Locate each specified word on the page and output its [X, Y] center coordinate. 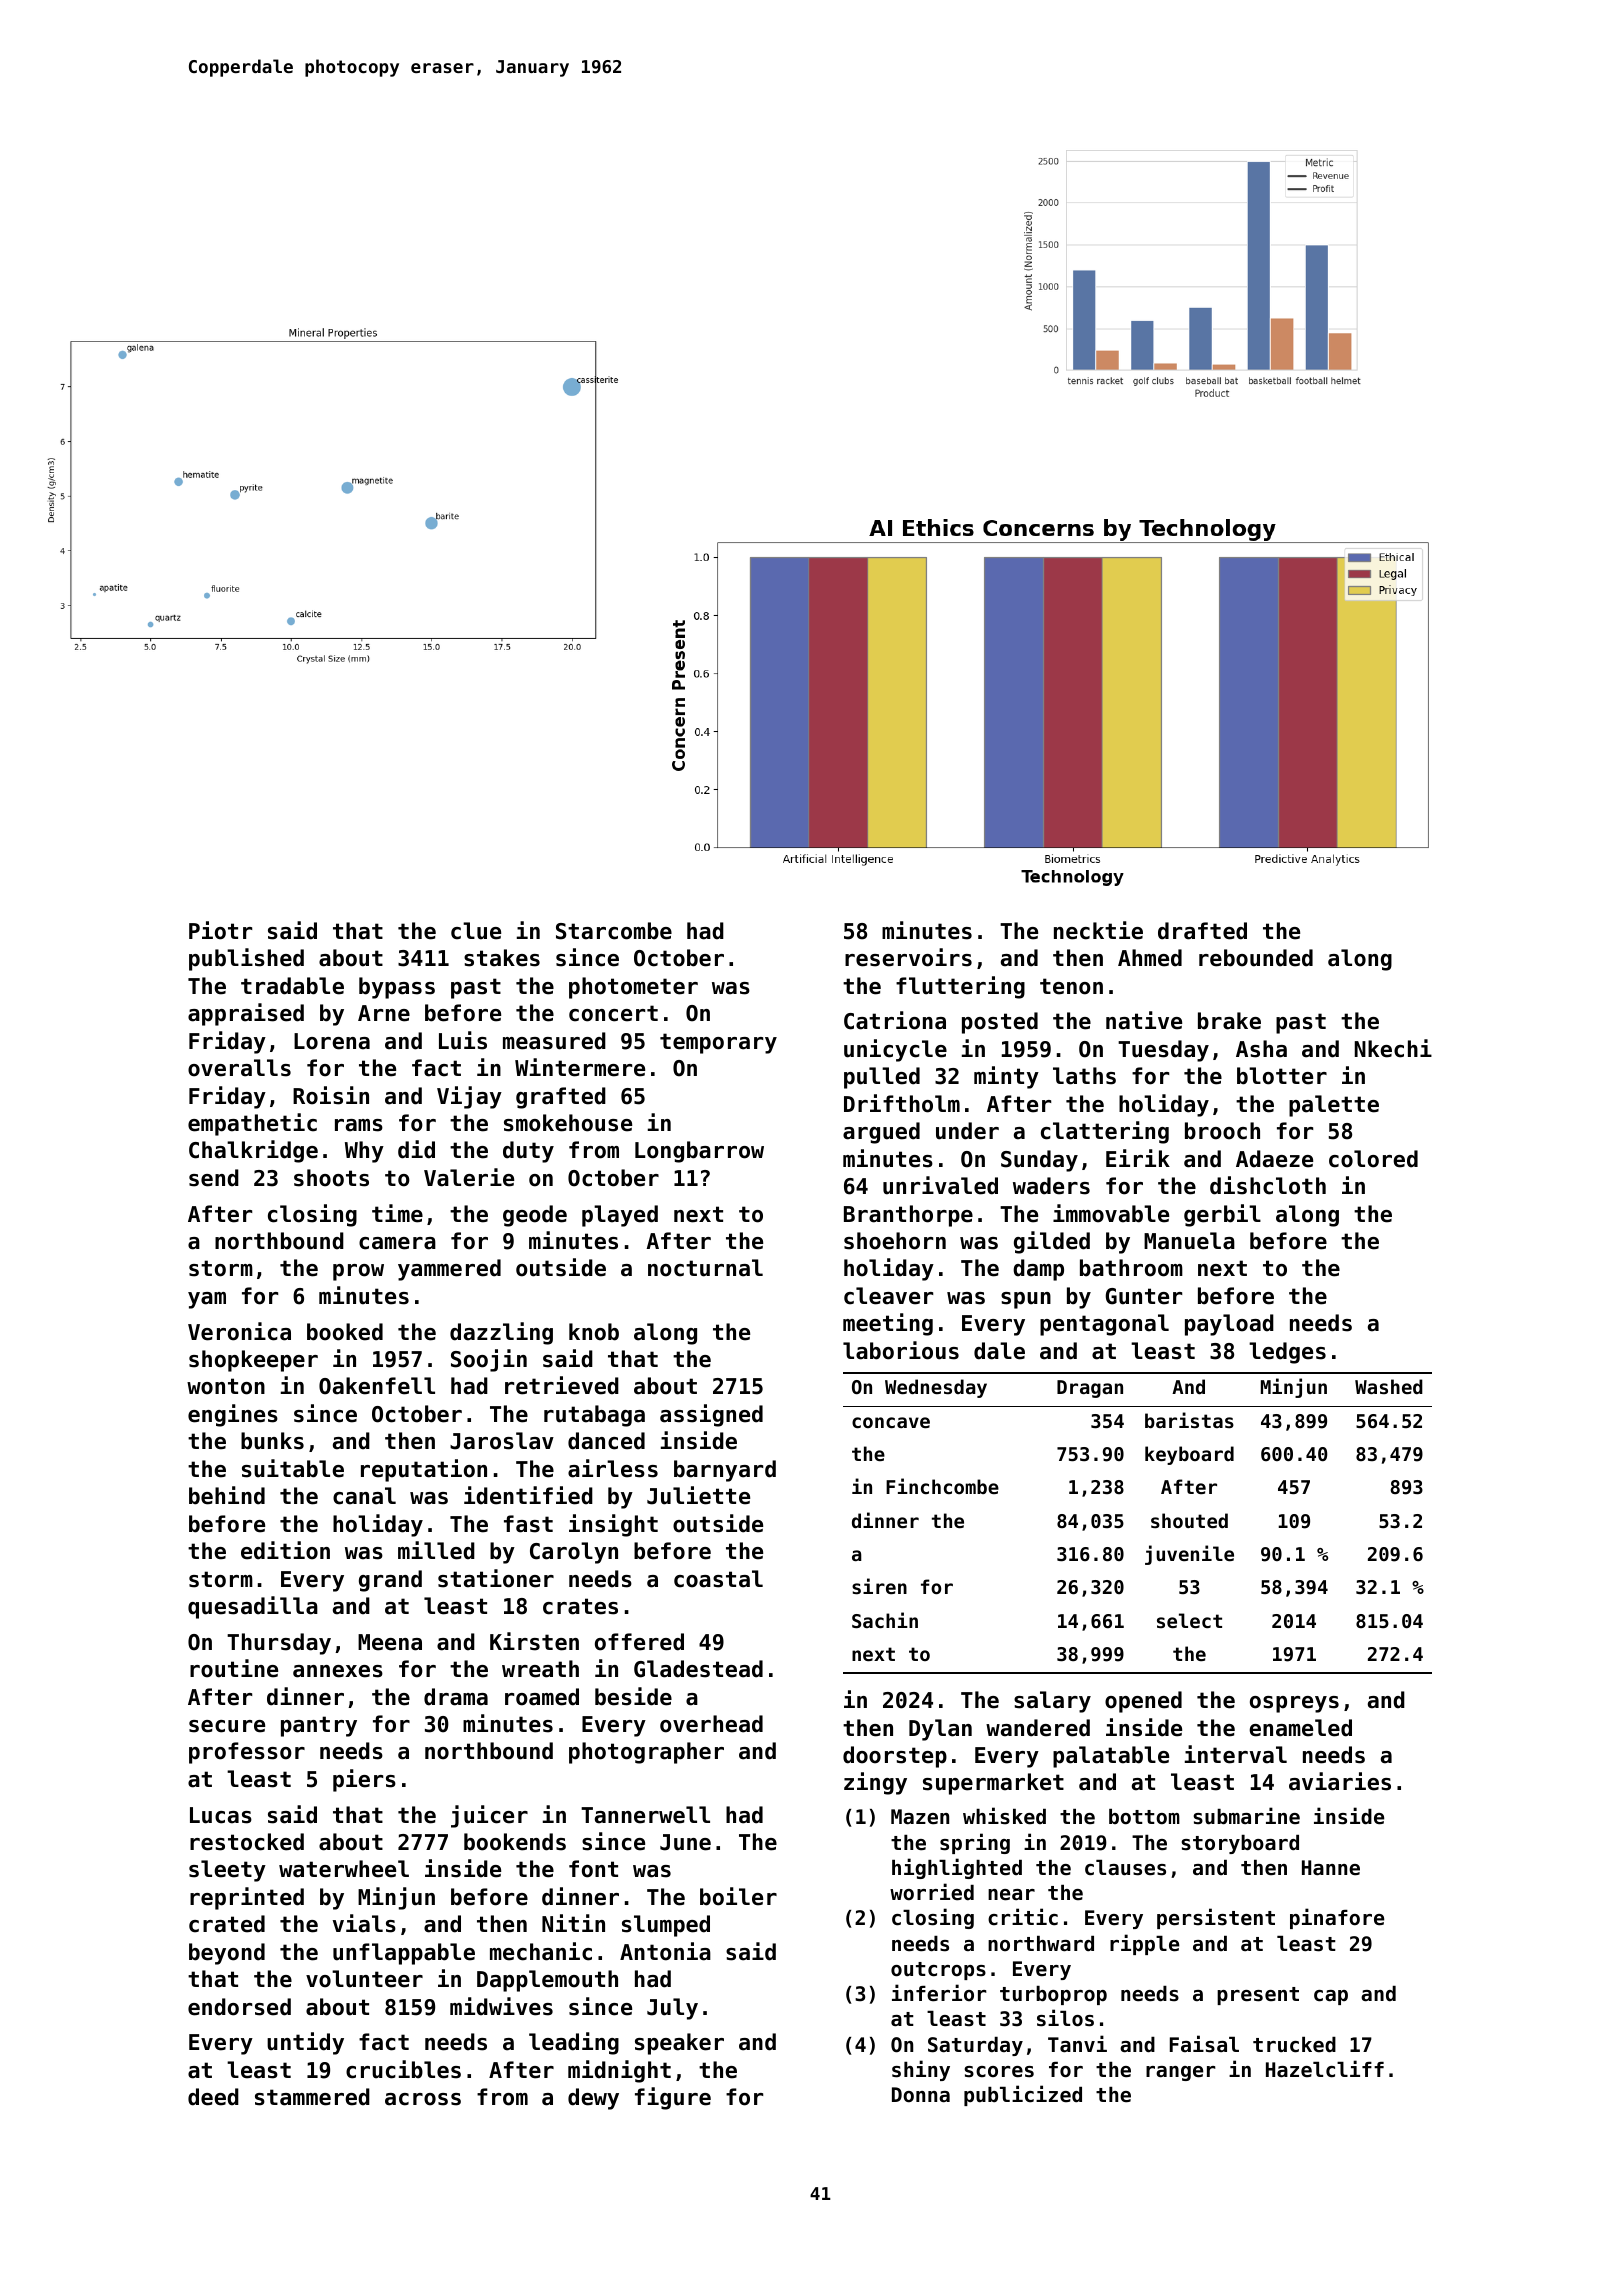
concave [891, 1422]
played [620, 1216]
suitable [293, 1468]
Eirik [1138, 1158]
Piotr [220, 930]
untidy [305, 2043]
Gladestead [698, 1669]
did [416, 1149]
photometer [633, 988]
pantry [319, 1726]
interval [1236, 1754]
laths [1084, 1076]
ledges [1287, 1353]
